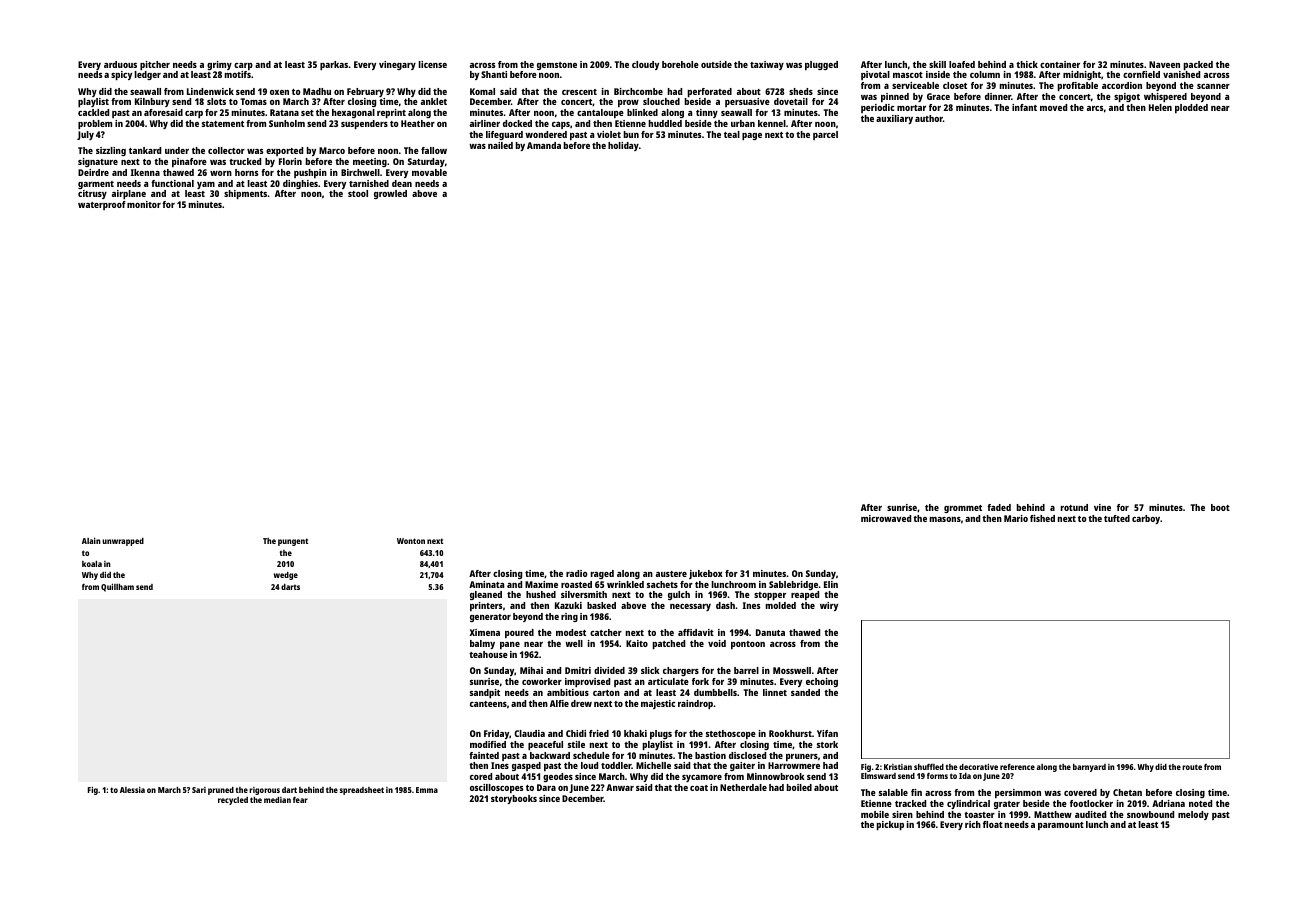 This screenshot has width=1308, height=924. I want to click on arcs, so click(1095, 108).
